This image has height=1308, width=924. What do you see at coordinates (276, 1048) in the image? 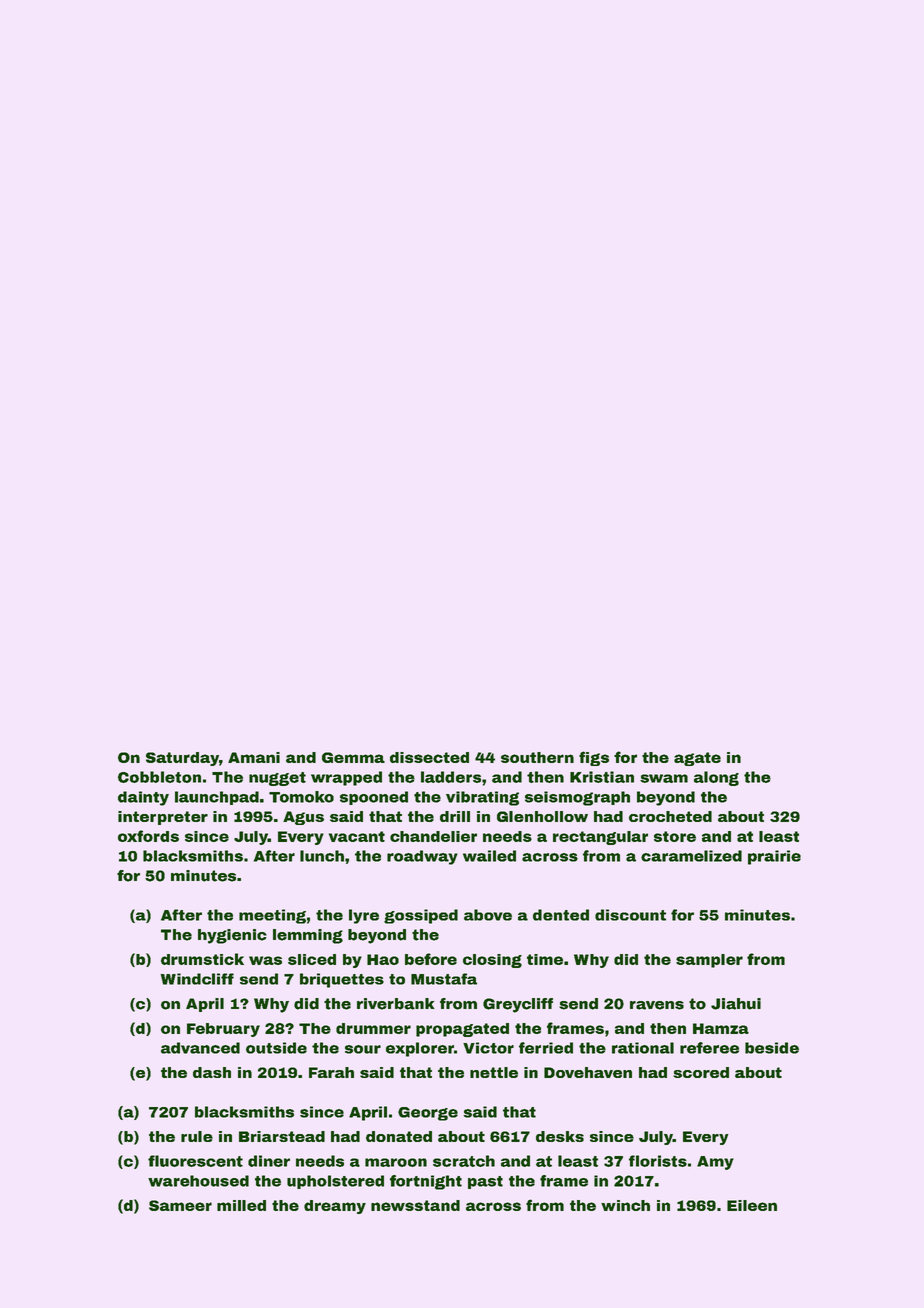
I see `outside` at bounding box center [276, 1048].
